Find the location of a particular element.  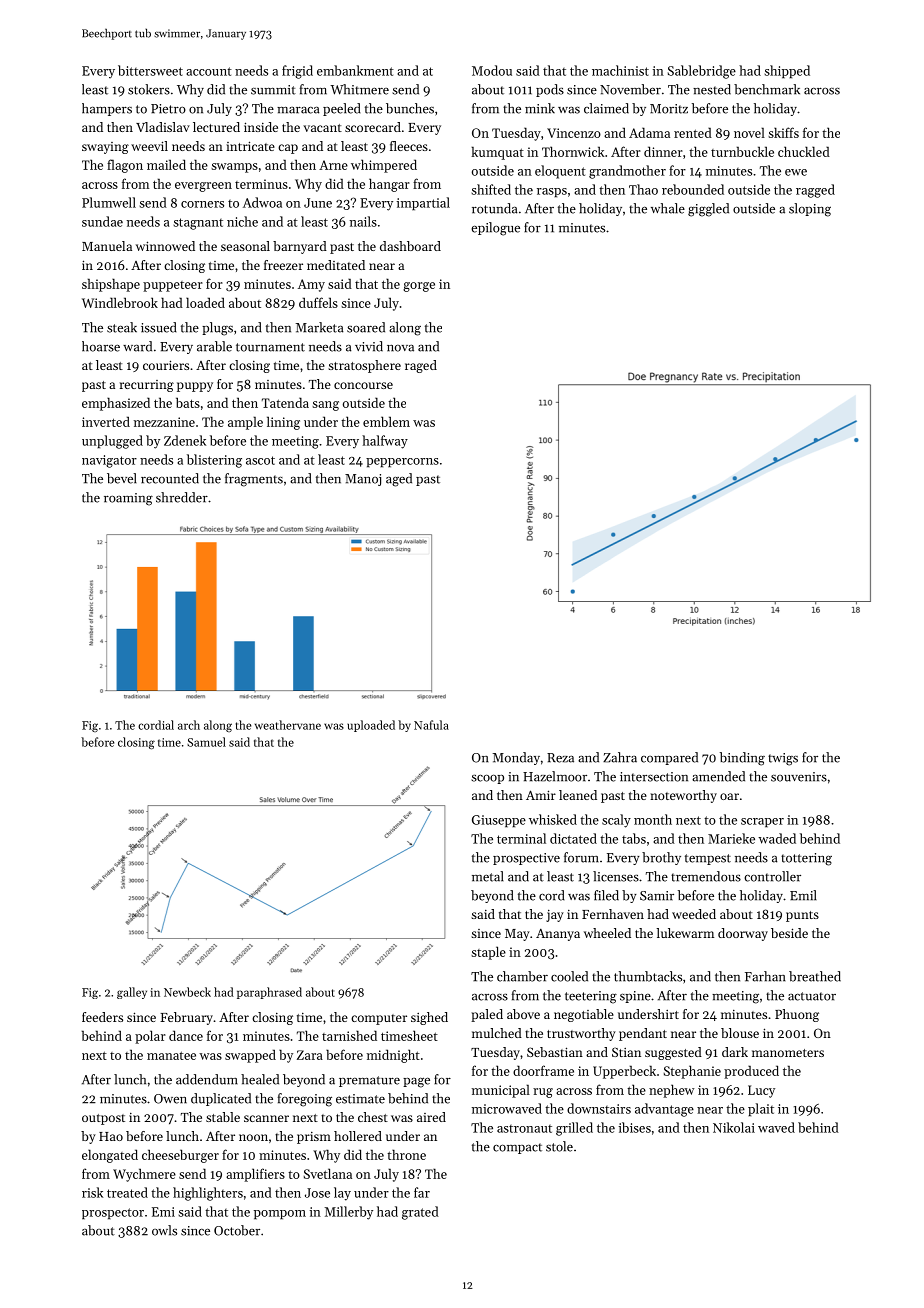

Millerby is located at coordinates (349, 1213).
